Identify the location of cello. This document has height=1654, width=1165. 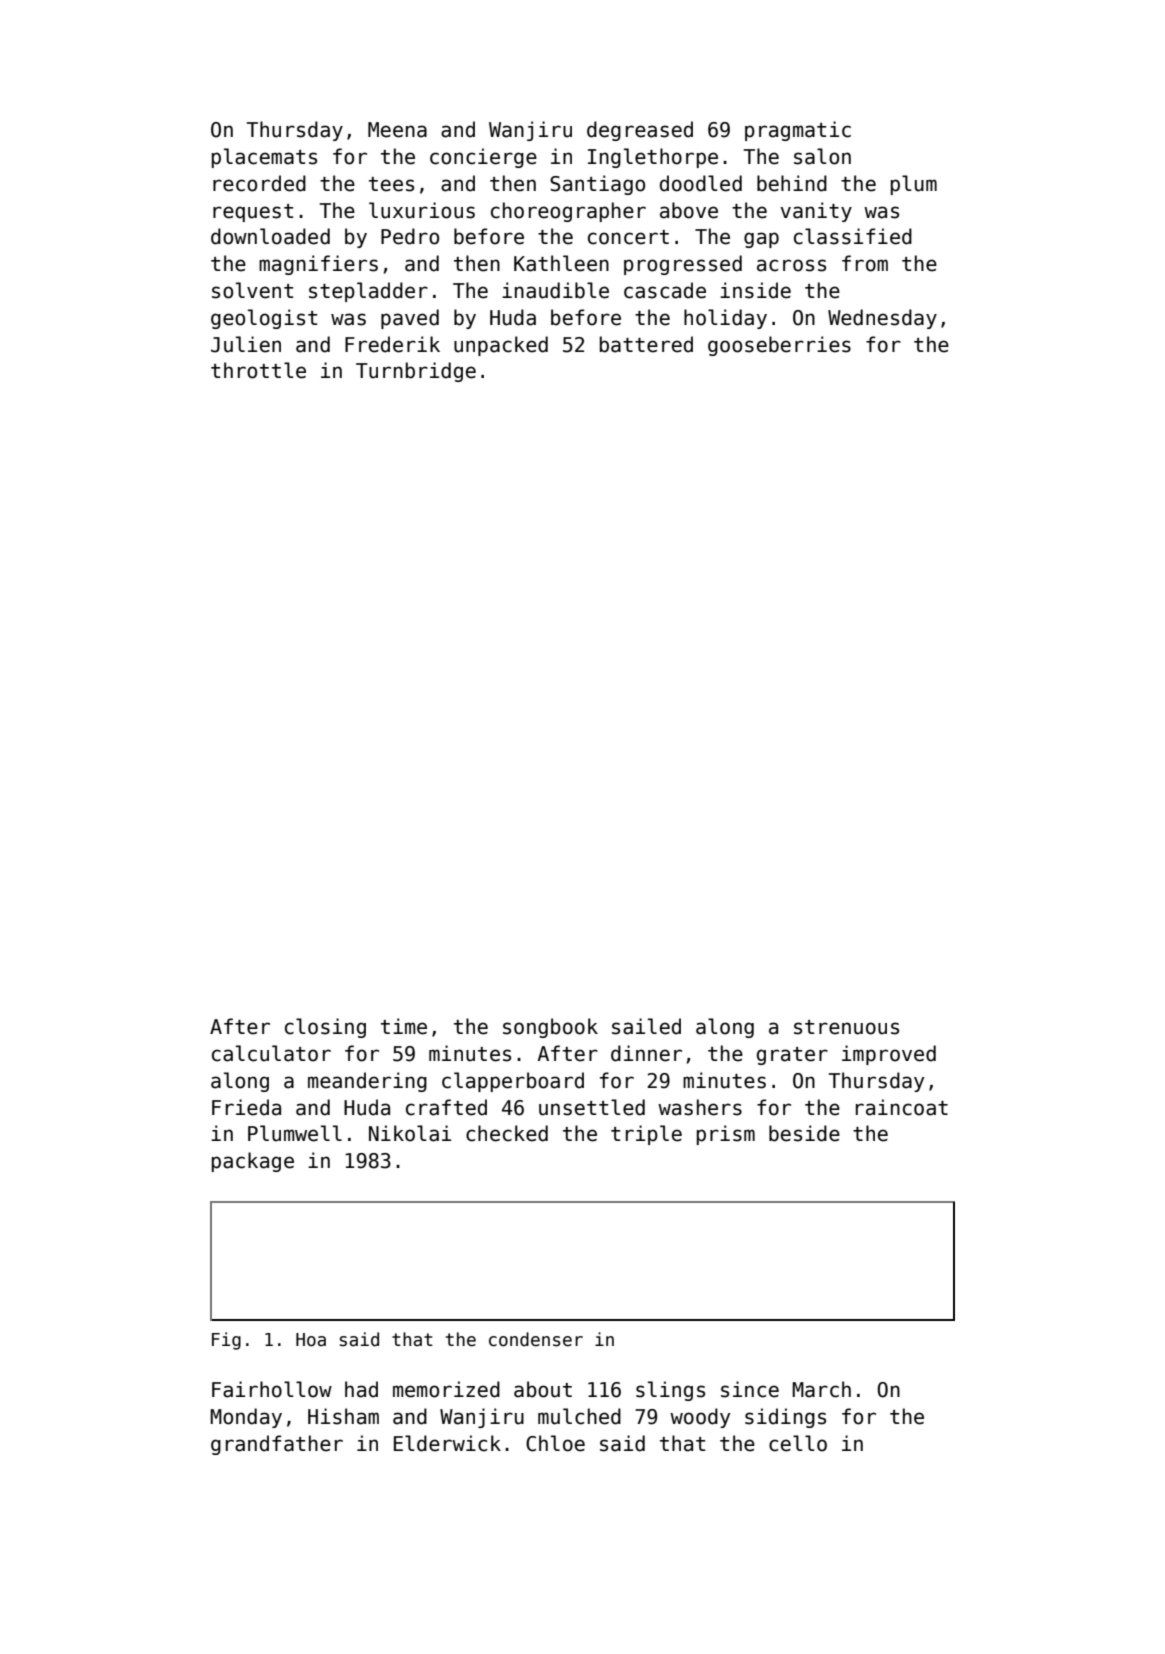
(798, 1443).
